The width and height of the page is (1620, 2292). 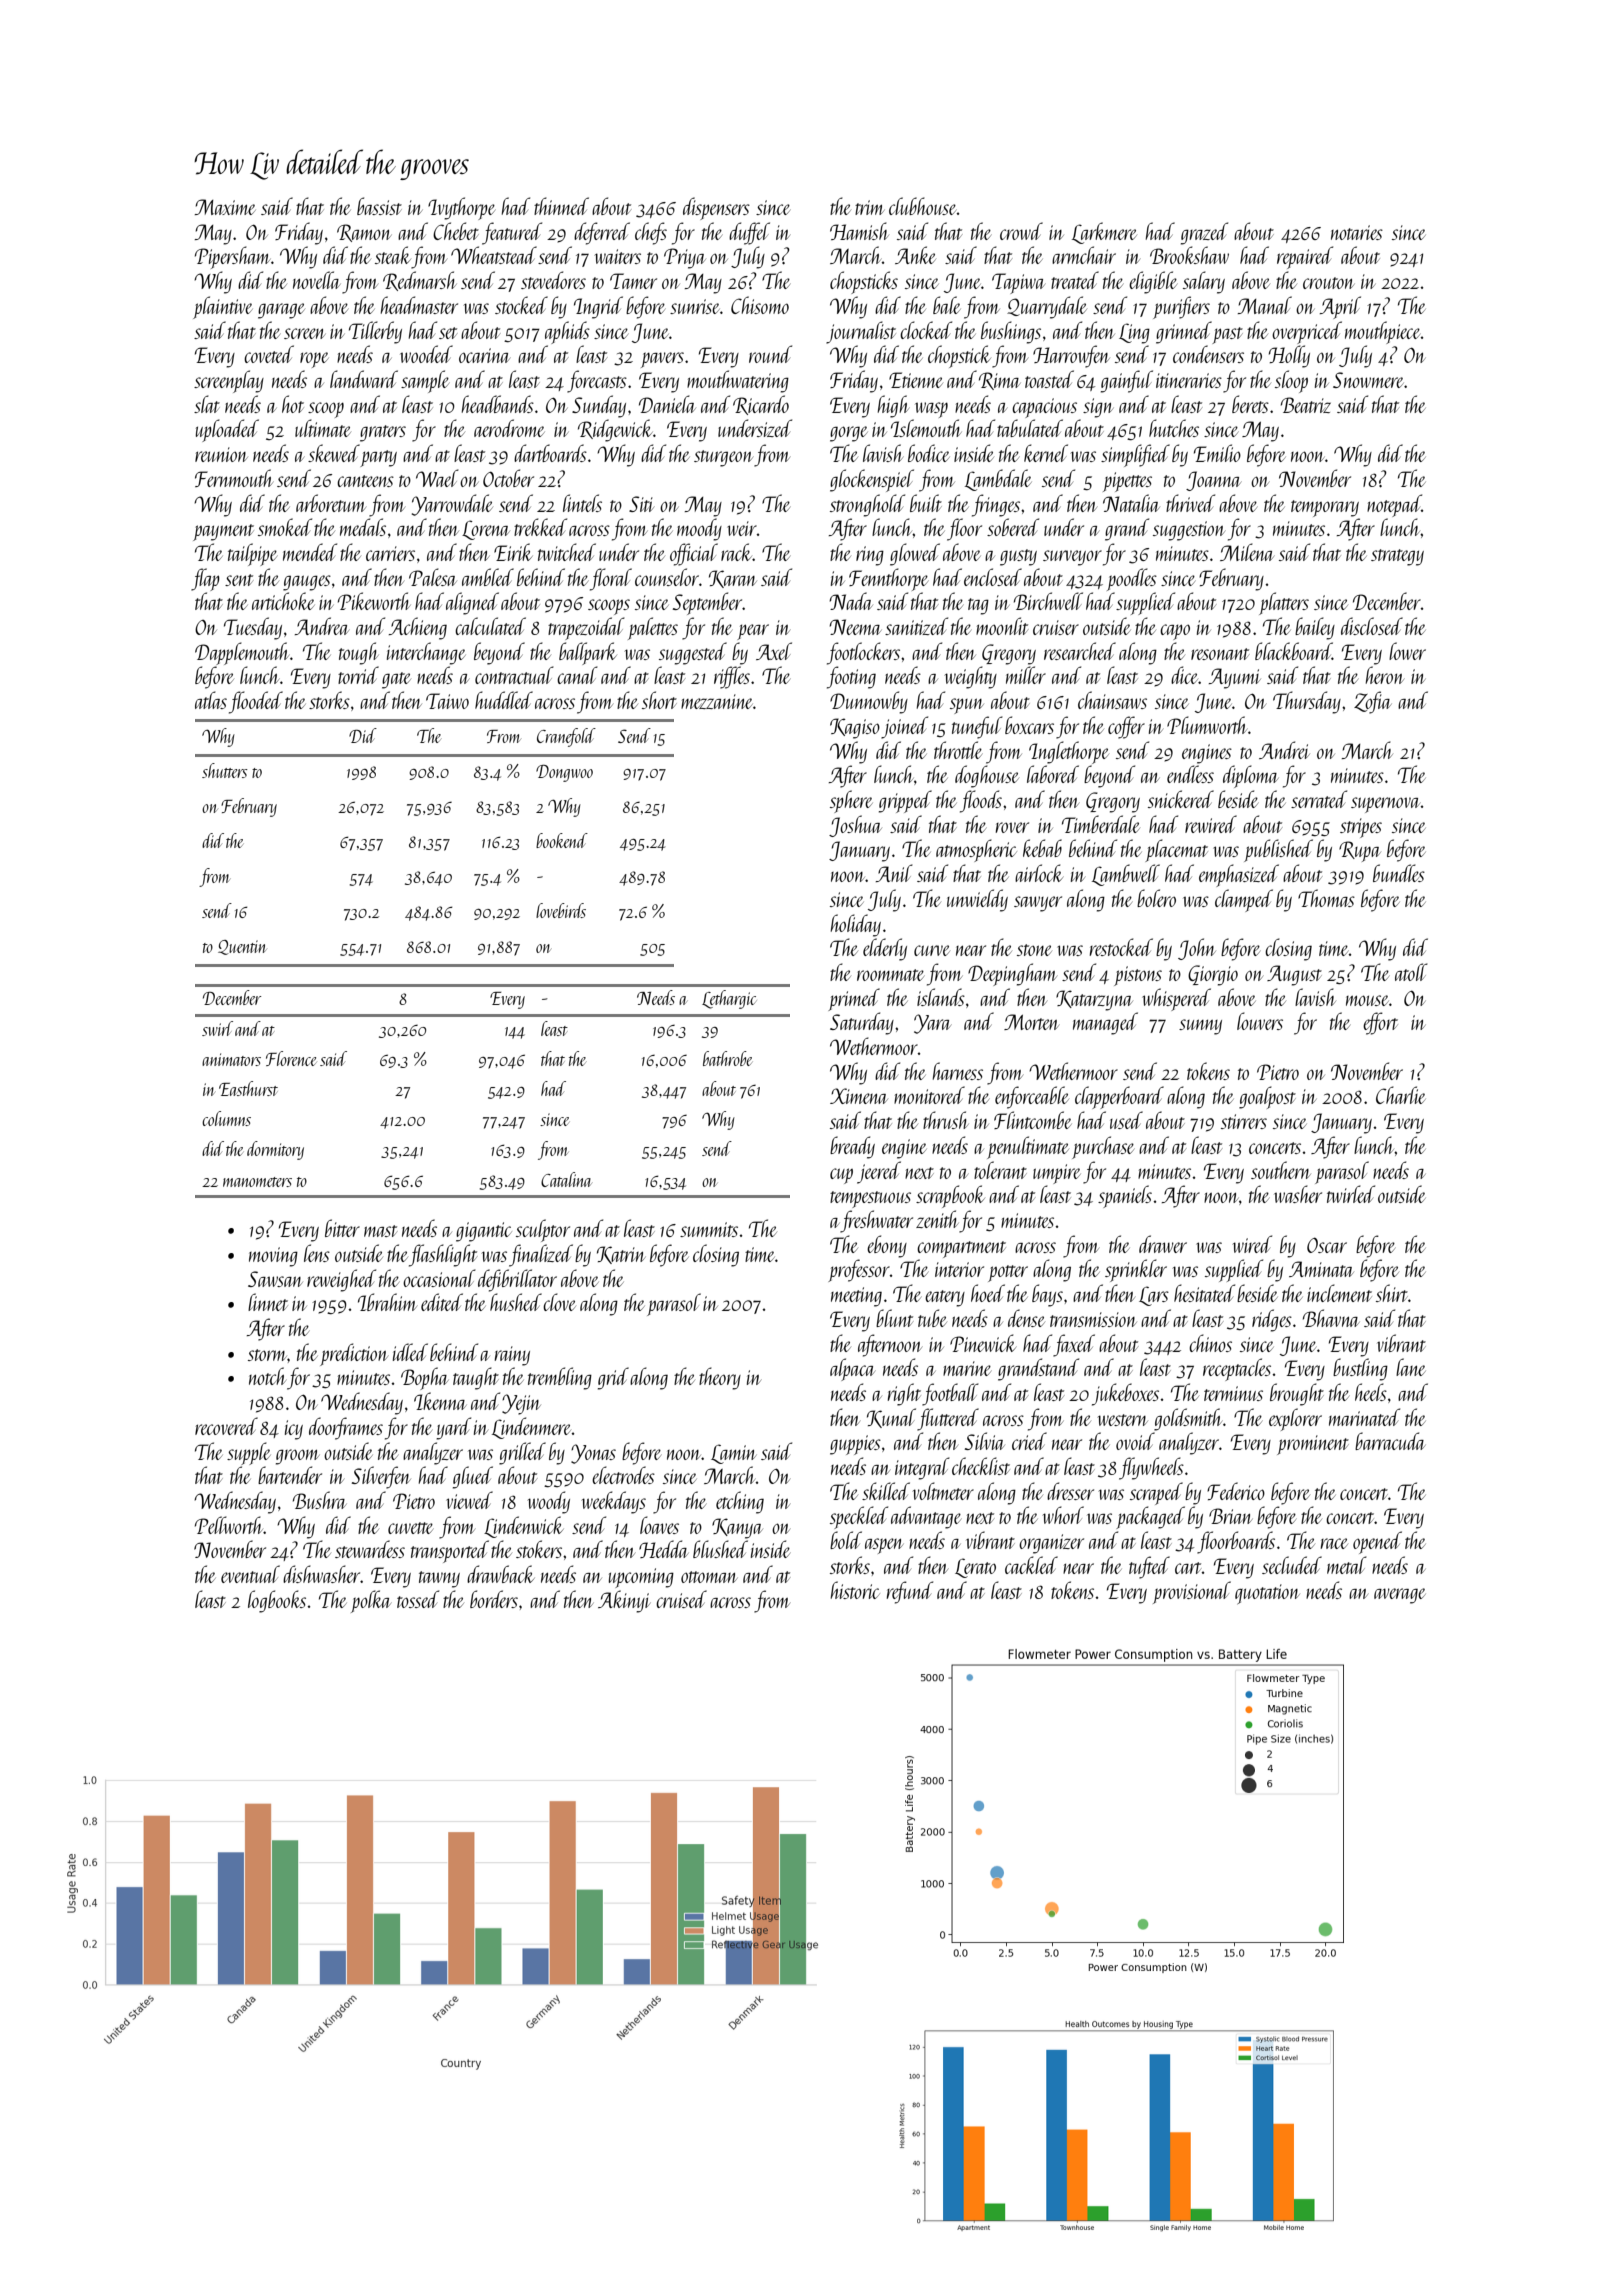 I want to click on coveted, so click(x=269, y=354).
